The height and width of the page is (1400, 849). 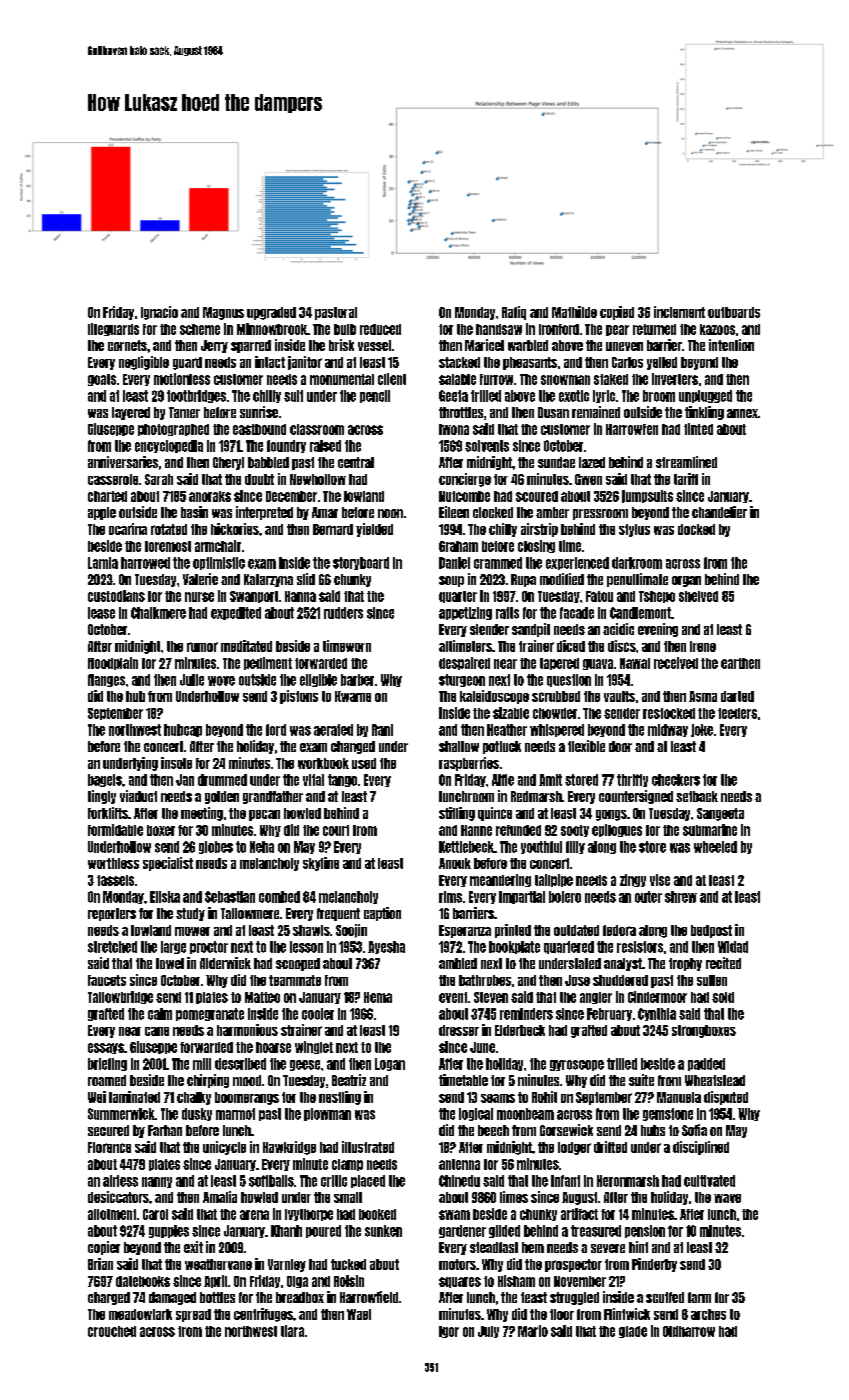 What do you see at coordinates (336, 830) in the page?
I see `court` at bounding box center [336, 830].
